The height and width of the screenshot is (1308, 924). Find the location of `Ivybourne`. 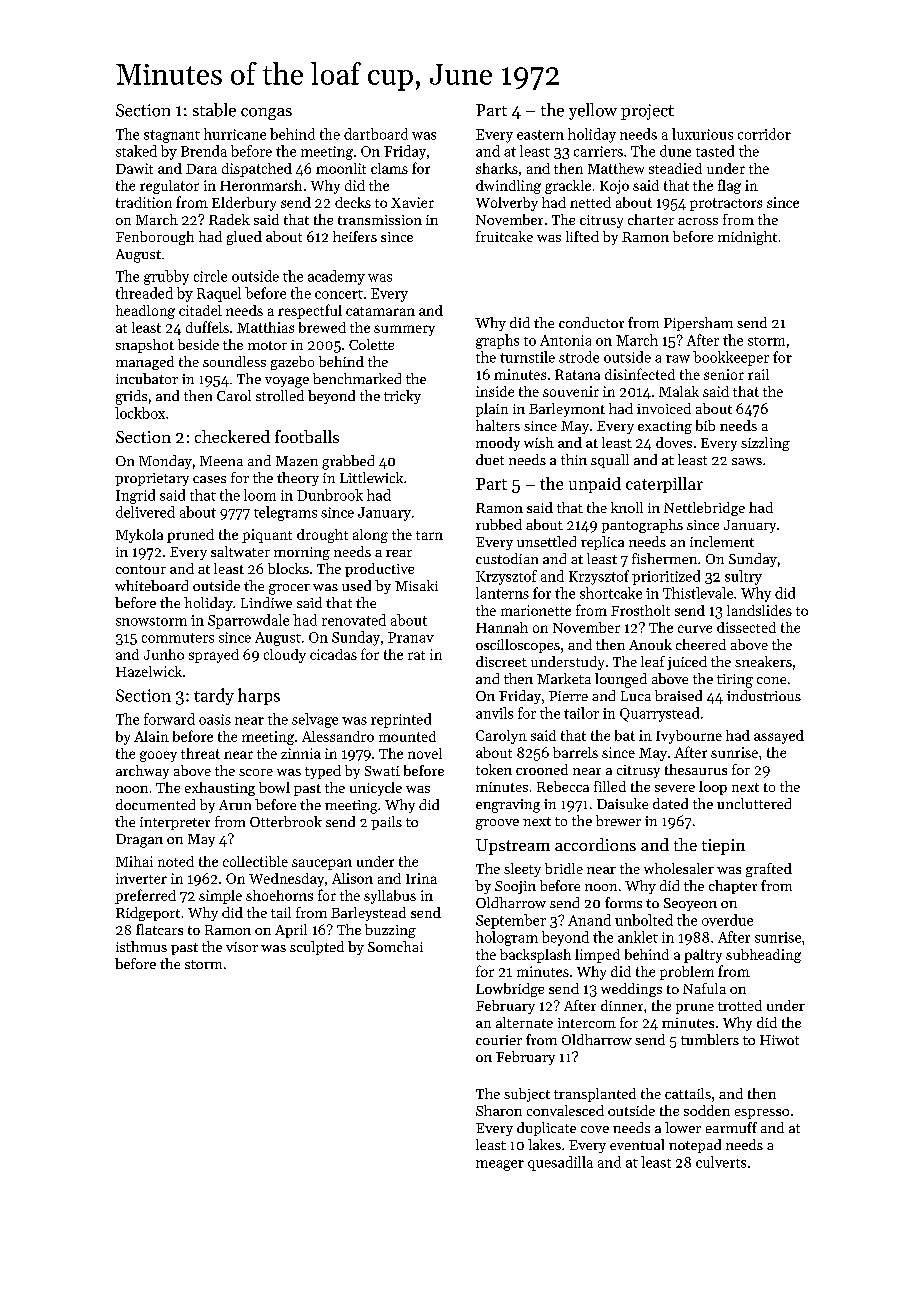

Ivybourne is located at coordinates (689, 737).
